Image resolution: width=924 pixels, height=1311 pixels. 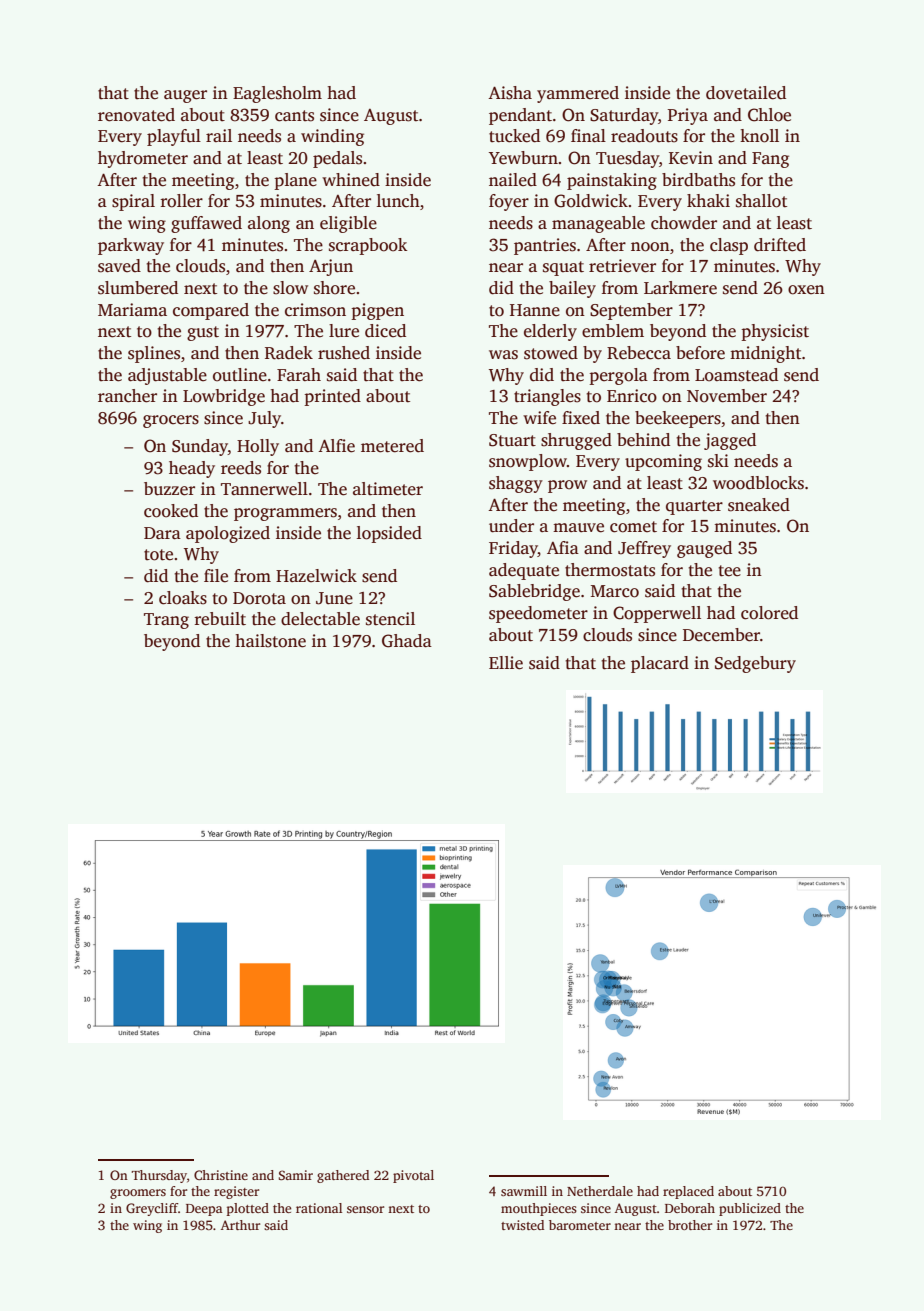 What do you see at coordinates (221, 1175) in the page?
I see `Christine` at bounding box center [221, 1175].
